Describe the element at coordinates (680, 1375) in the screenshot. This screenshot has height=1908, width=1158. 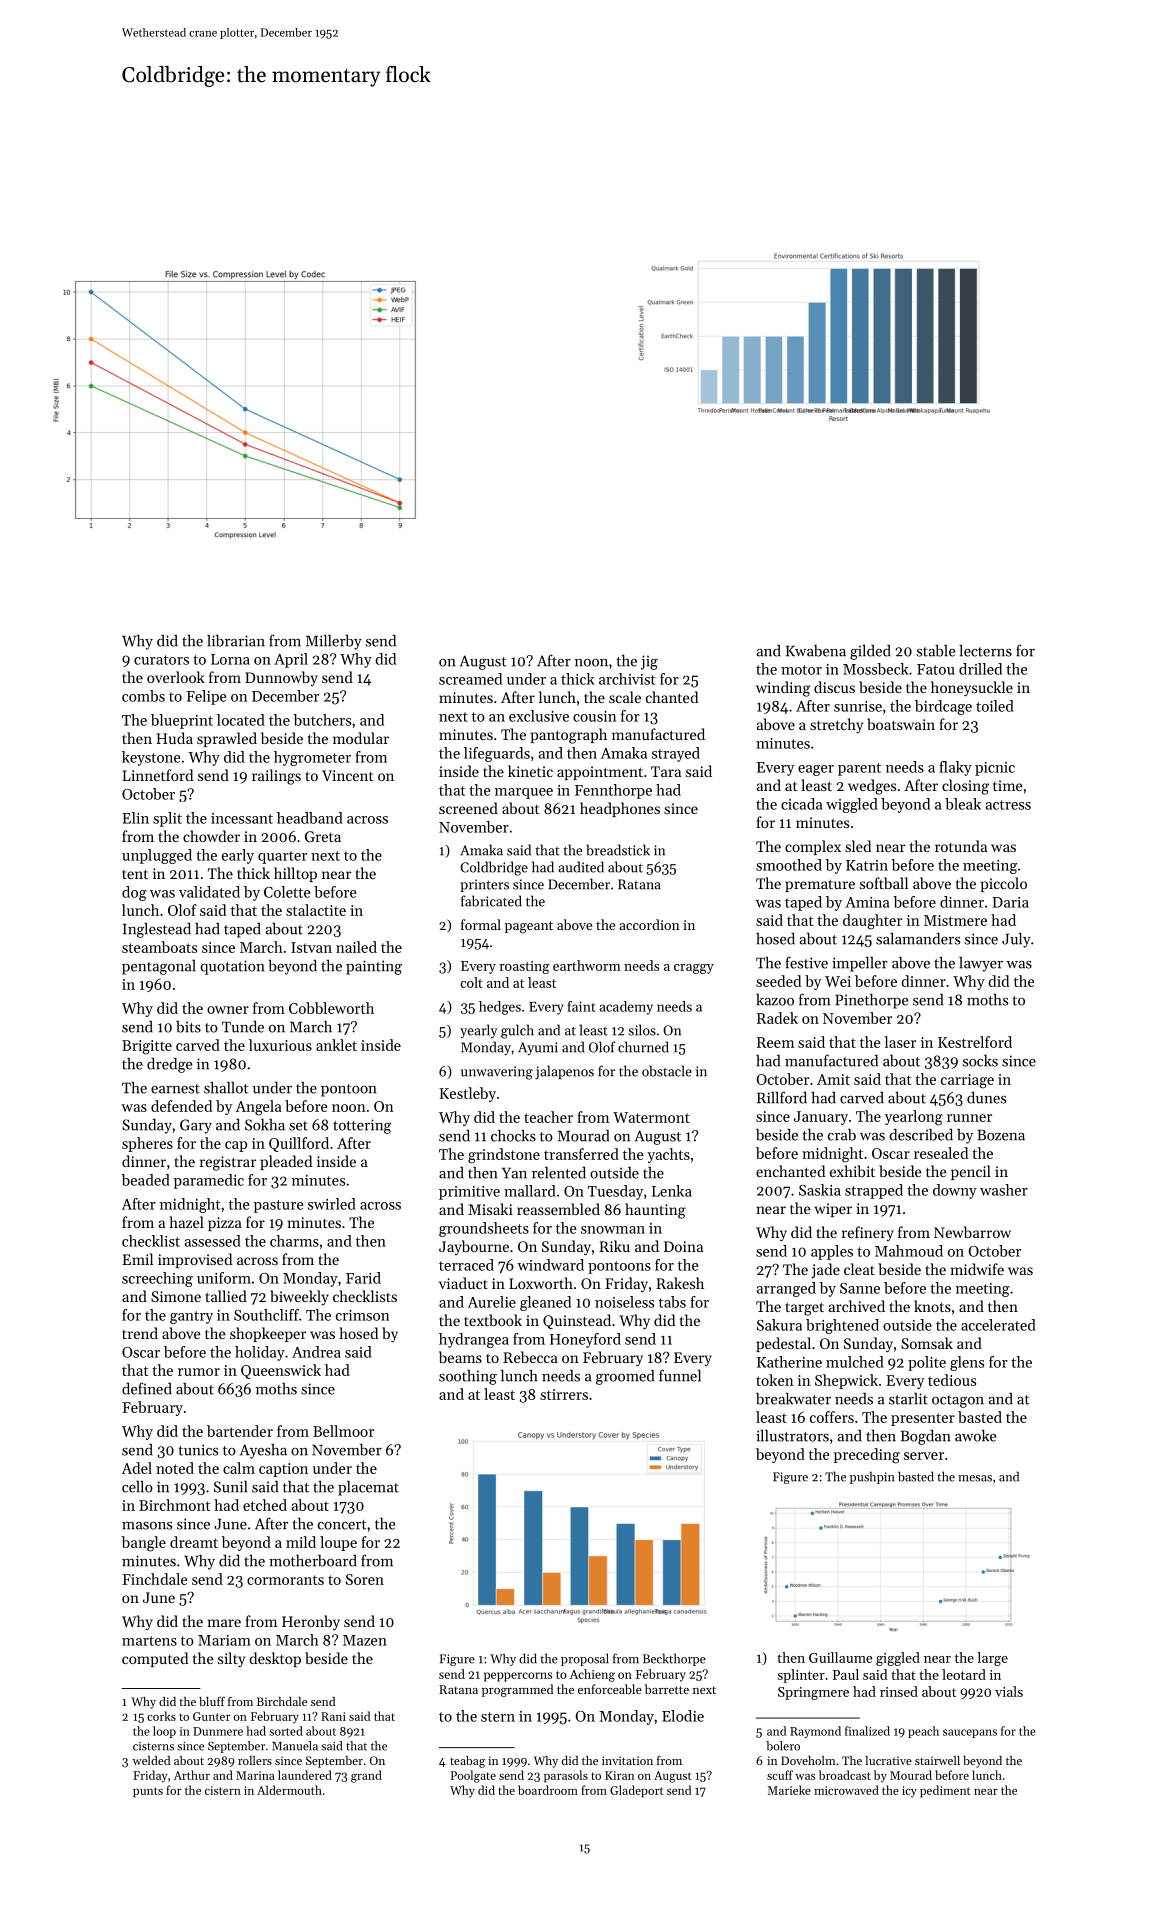
I see `funnel` at that location.
